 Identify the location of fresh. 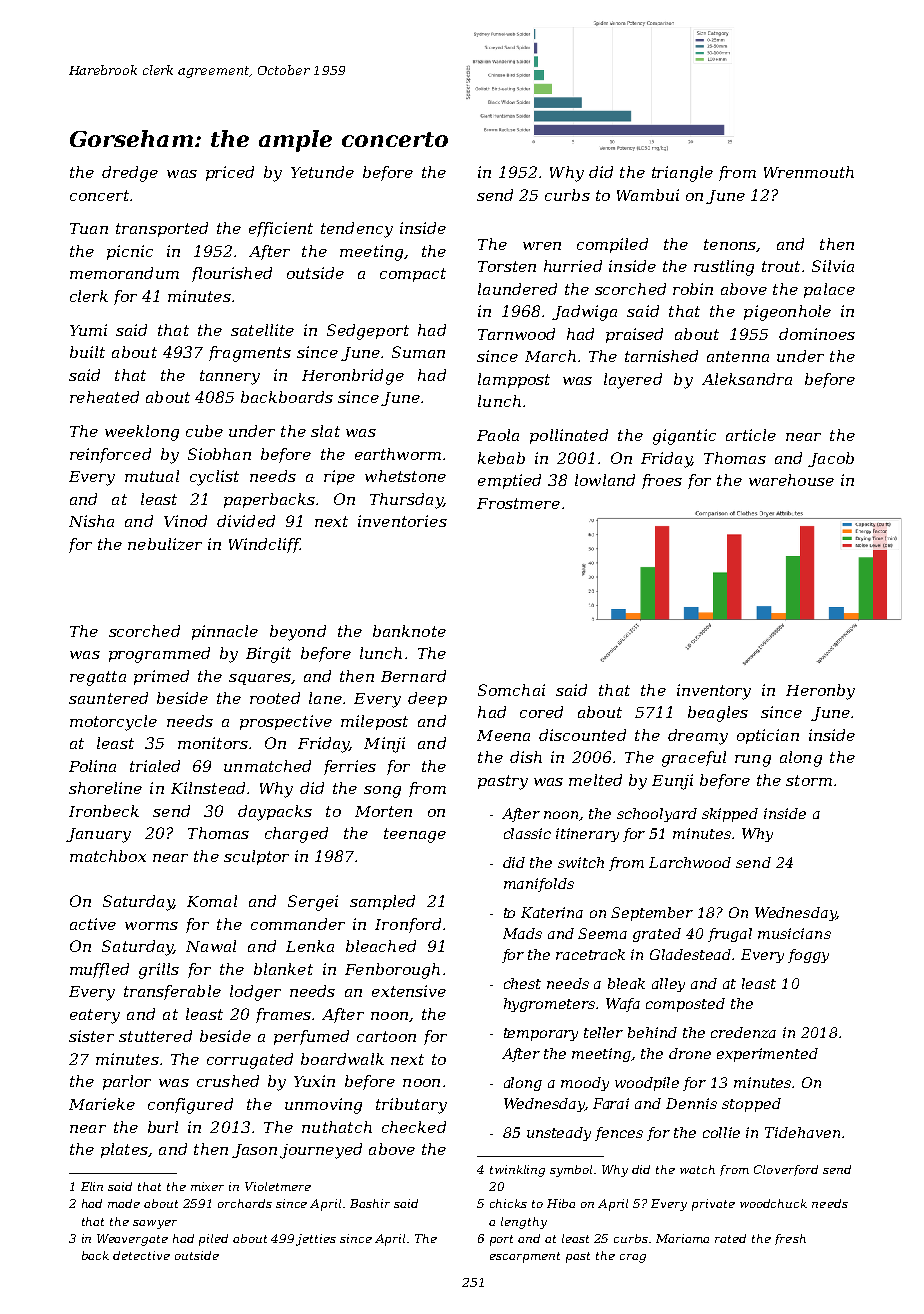
(790, 1239).
